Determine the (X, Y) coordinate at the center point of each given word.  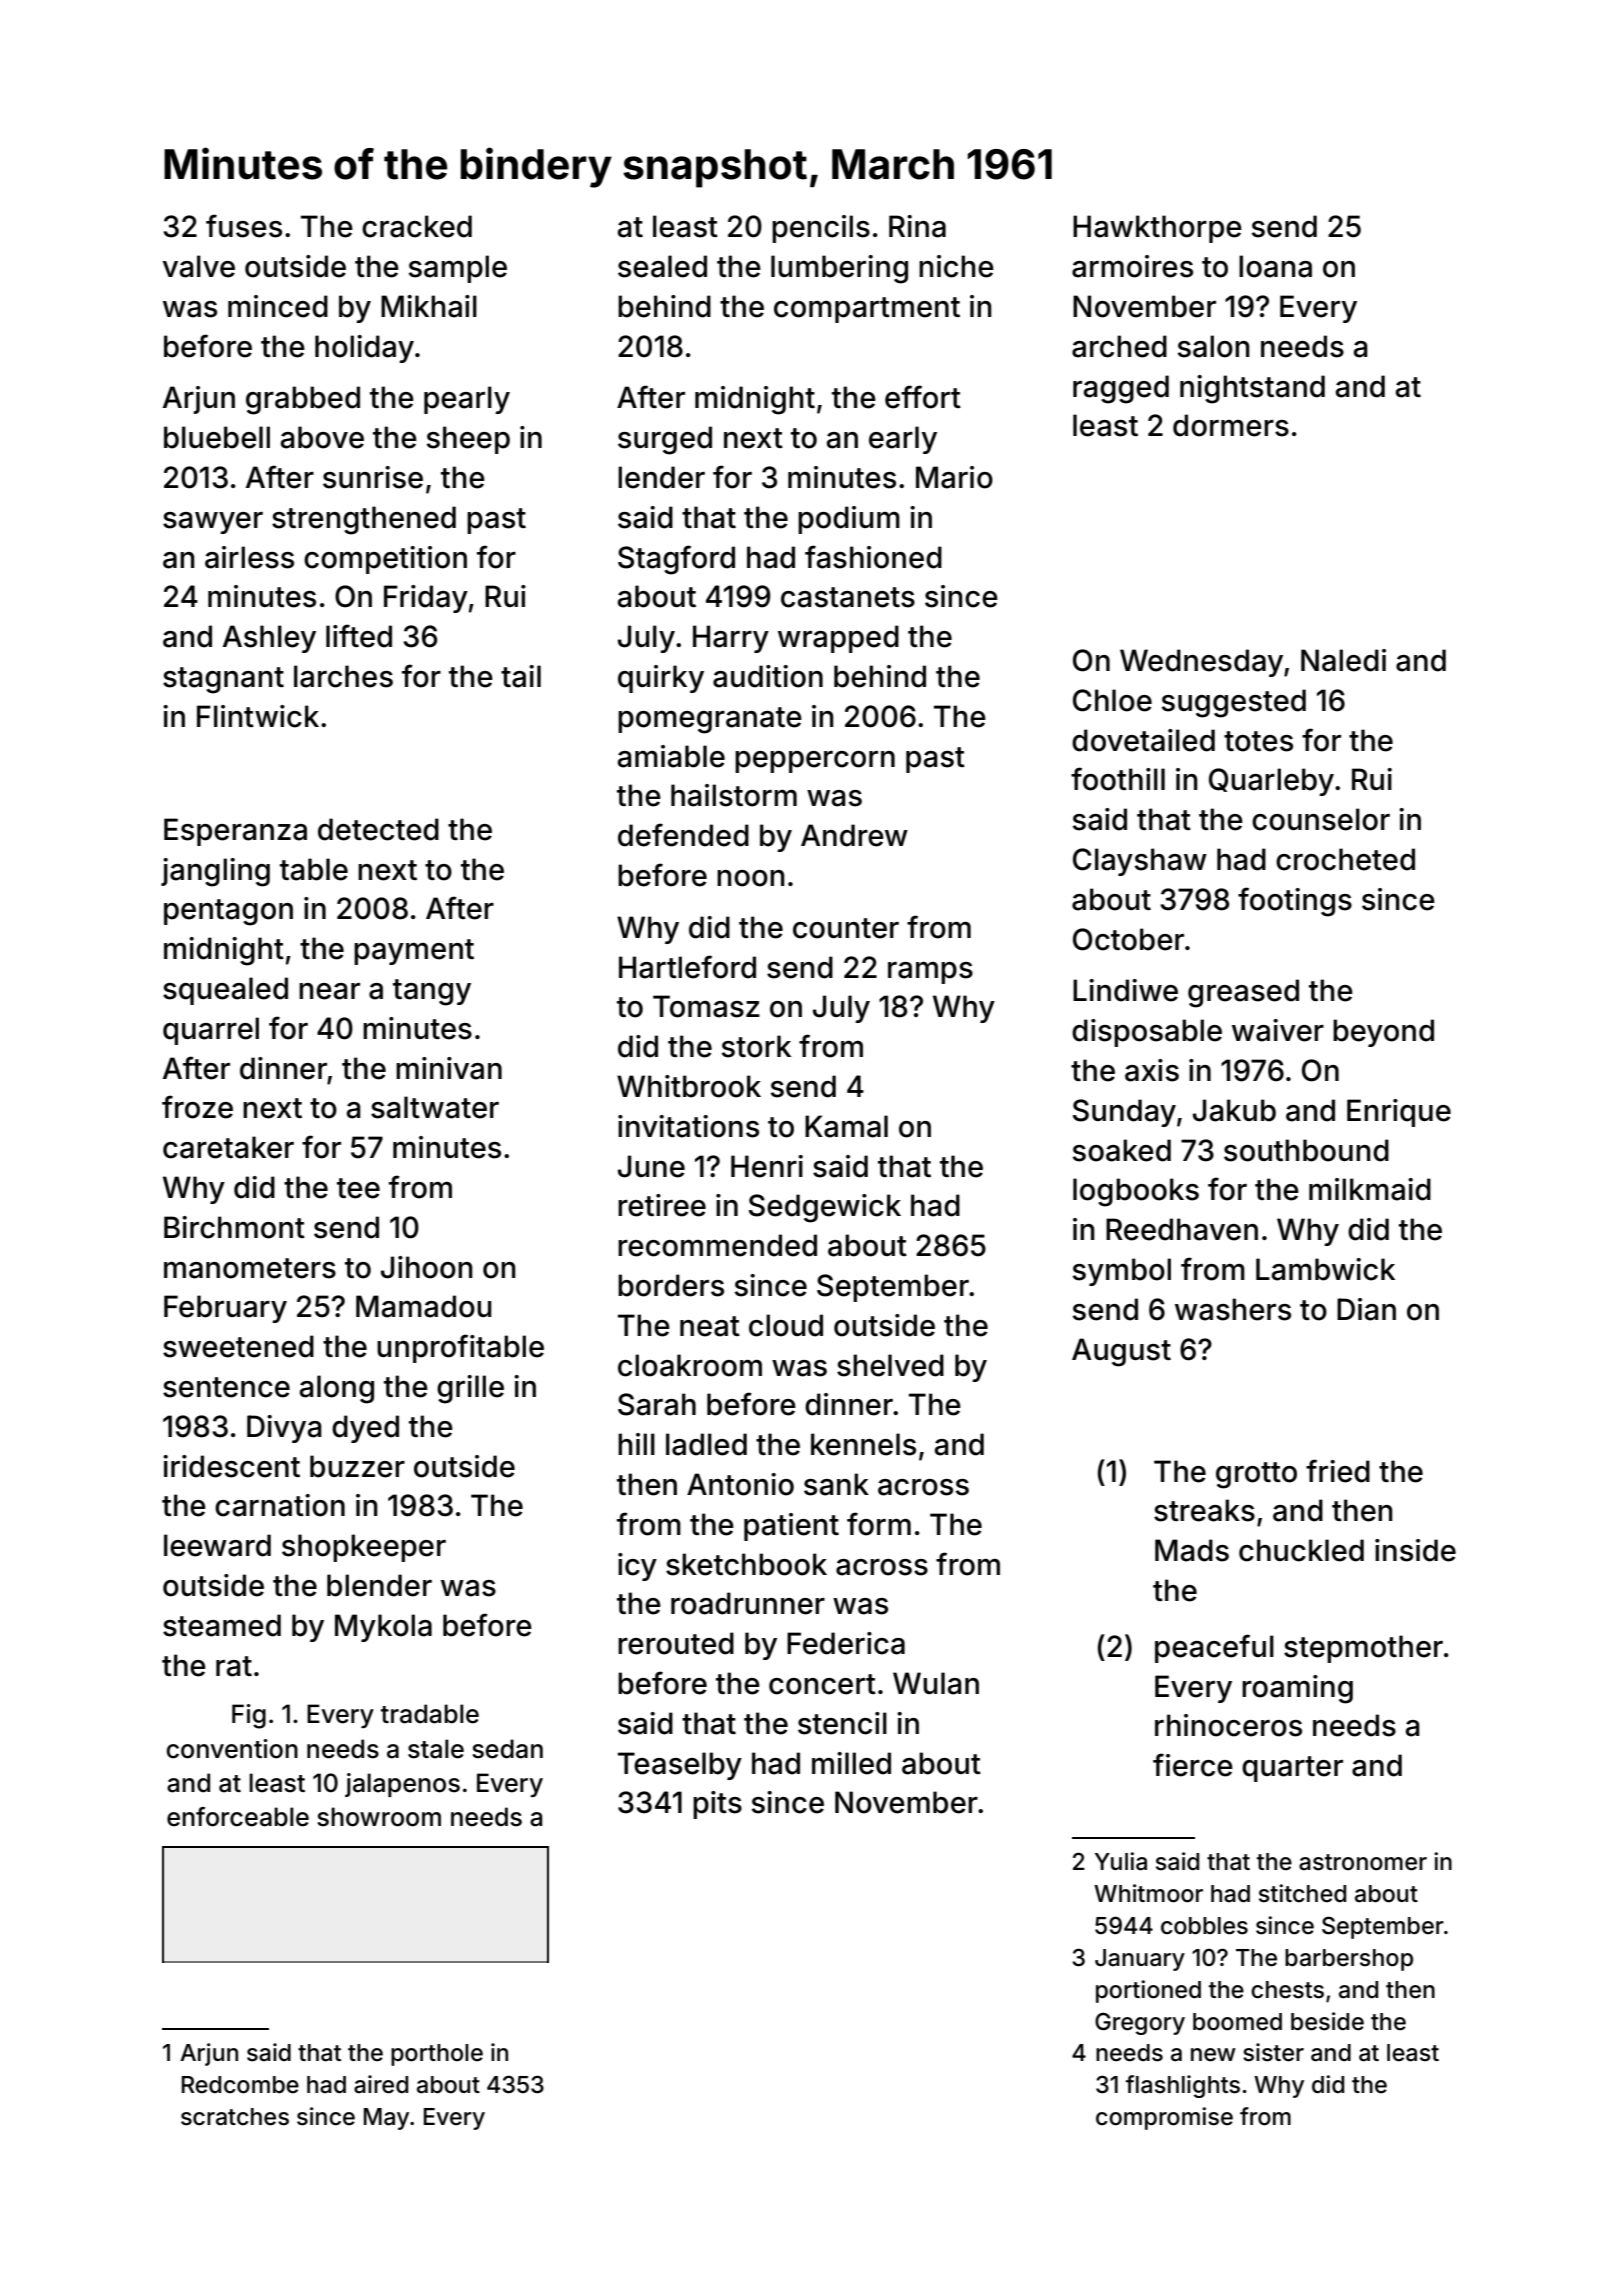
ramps (930, 973)
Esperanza (235, 832)
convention (232, 1749)
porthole (437, 2055)
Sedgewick (825, 1208)
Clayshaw (1140, 862)
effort (923, 397)
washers (1233, 1309)
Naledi (1343, 660)
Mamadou (423, 1306)
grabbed (303, 400)
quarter (1292, 1769)
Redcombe (240, 2085)
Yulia (1121, 1861)
